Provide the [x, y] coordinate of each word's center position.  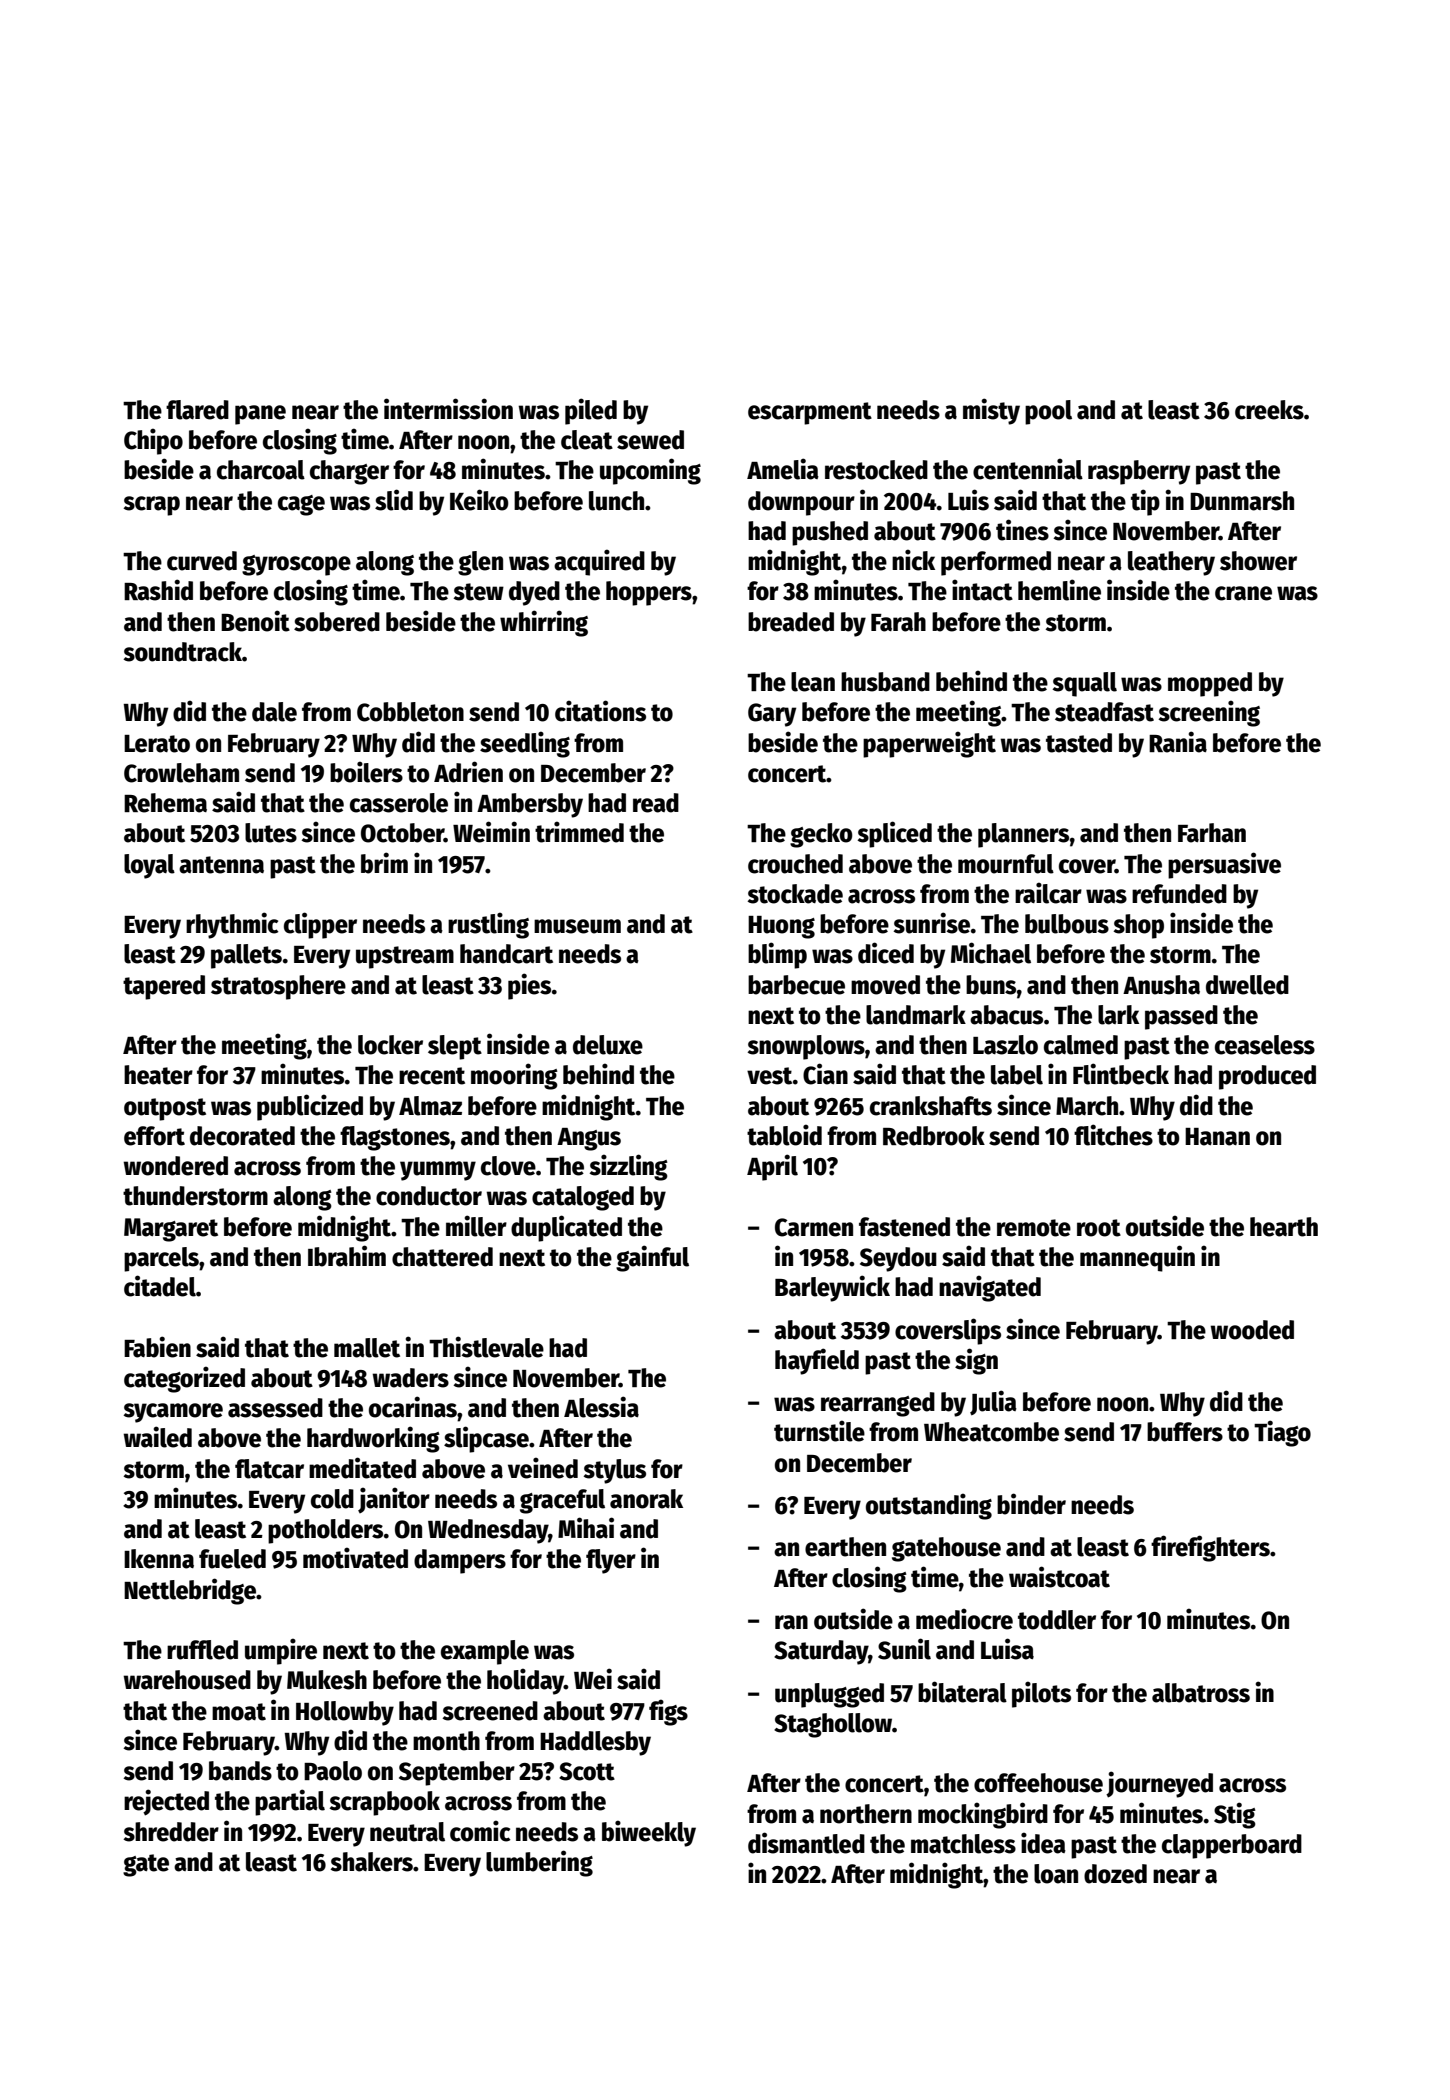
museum [577, 926]
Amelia [783, 469]
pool [1048, 412]
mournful [1006, 864]
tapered [164, 987]
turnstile [819, 1431]
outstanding [929, 1506]
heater [158, 1075]
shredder [171, 1832]
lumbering [539, 1863]
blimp [777, 955]
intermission [448, 409]
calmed [1081, 1045]
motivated [355, 1558]
